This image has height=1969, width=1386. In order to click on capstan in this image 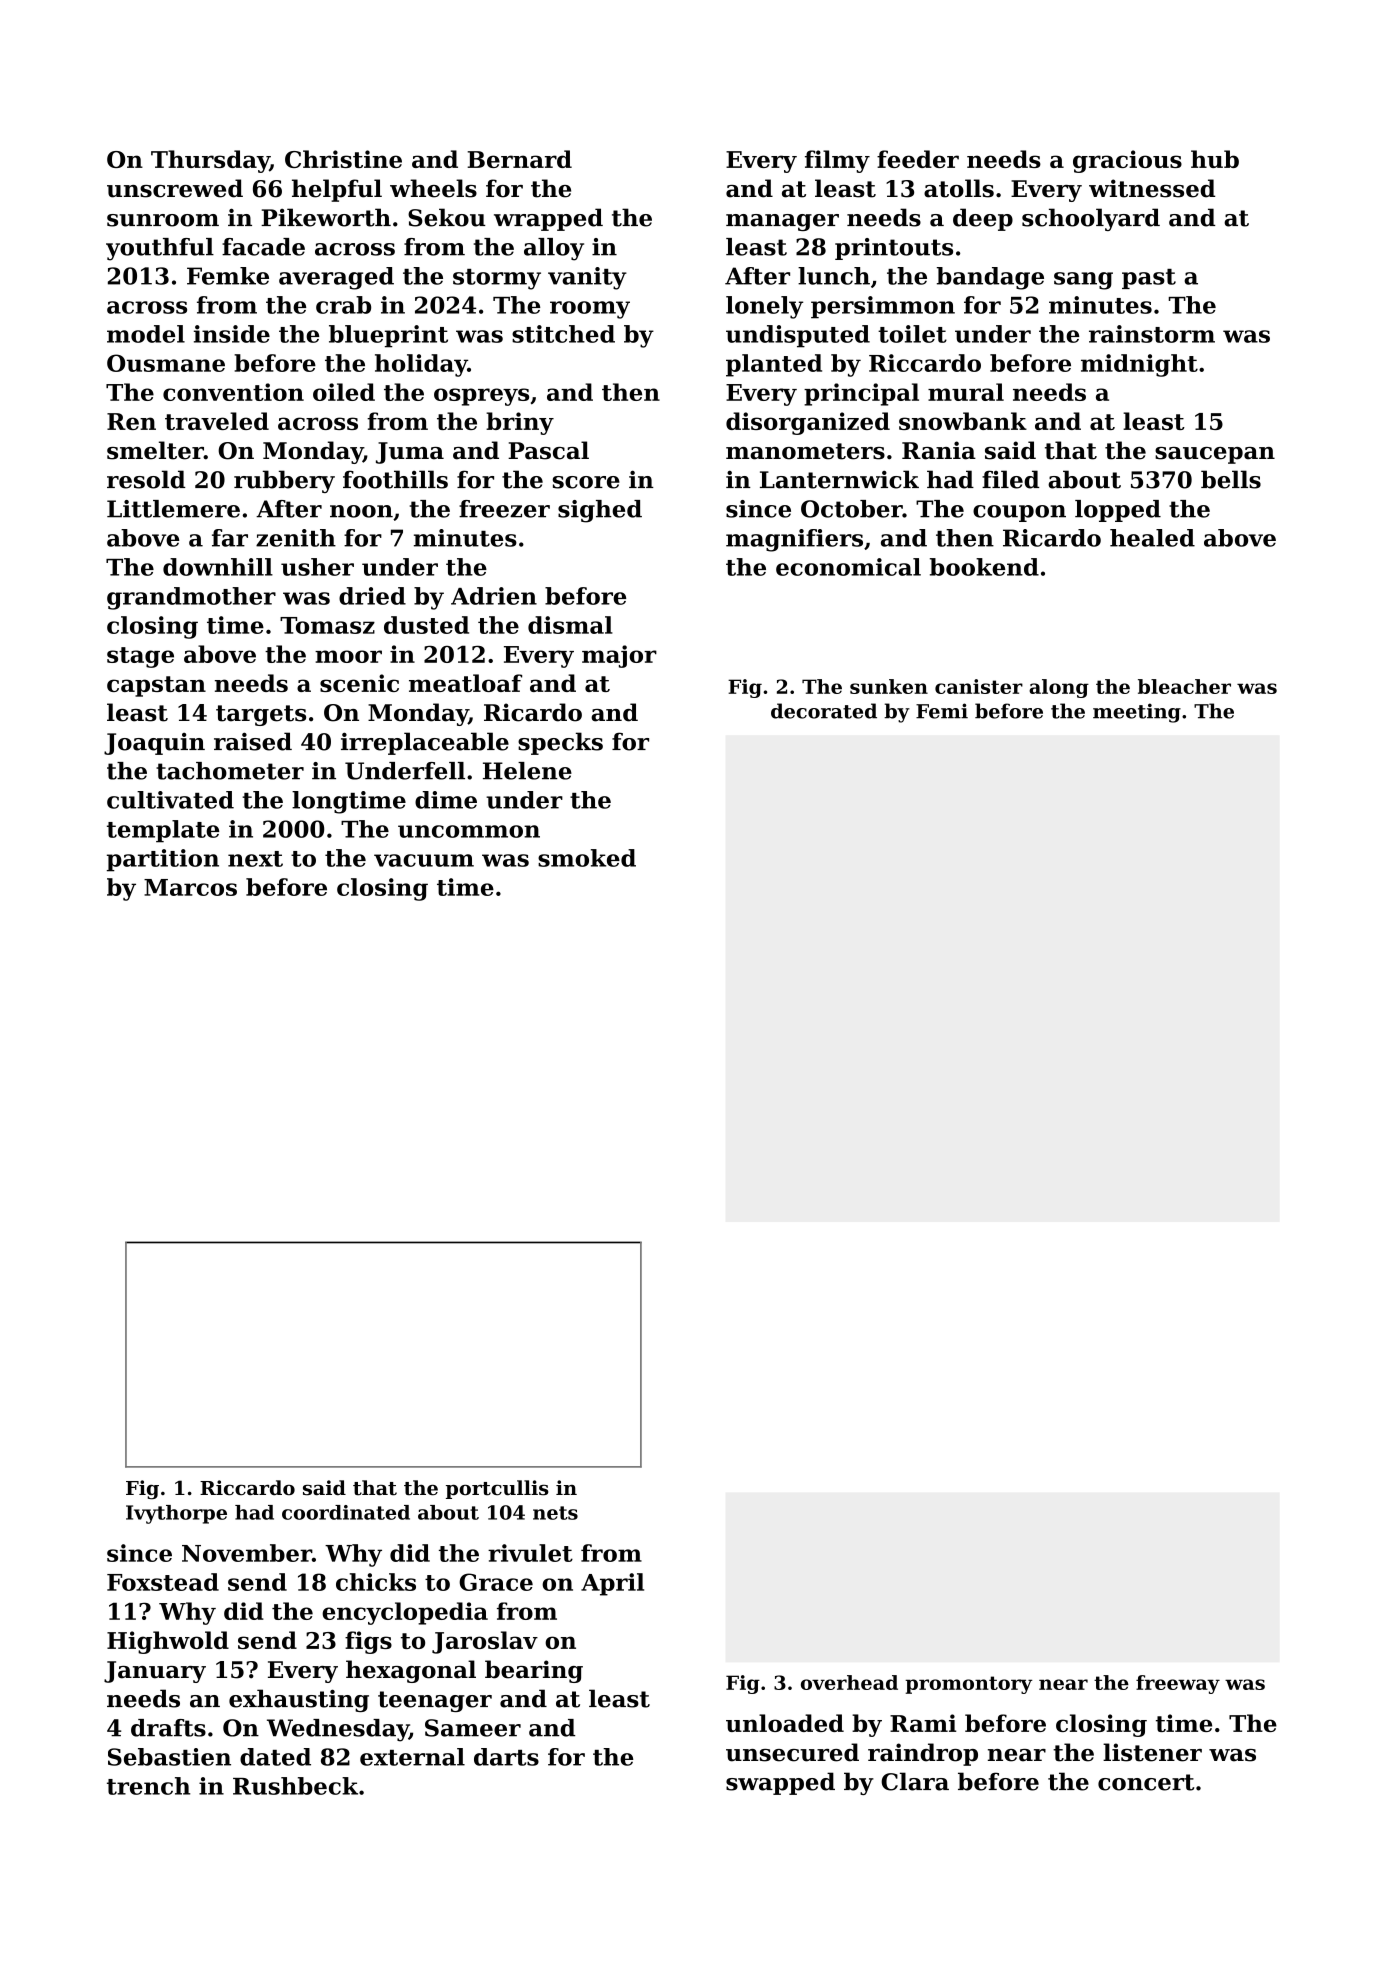, I will do `click(156, 686)`.
